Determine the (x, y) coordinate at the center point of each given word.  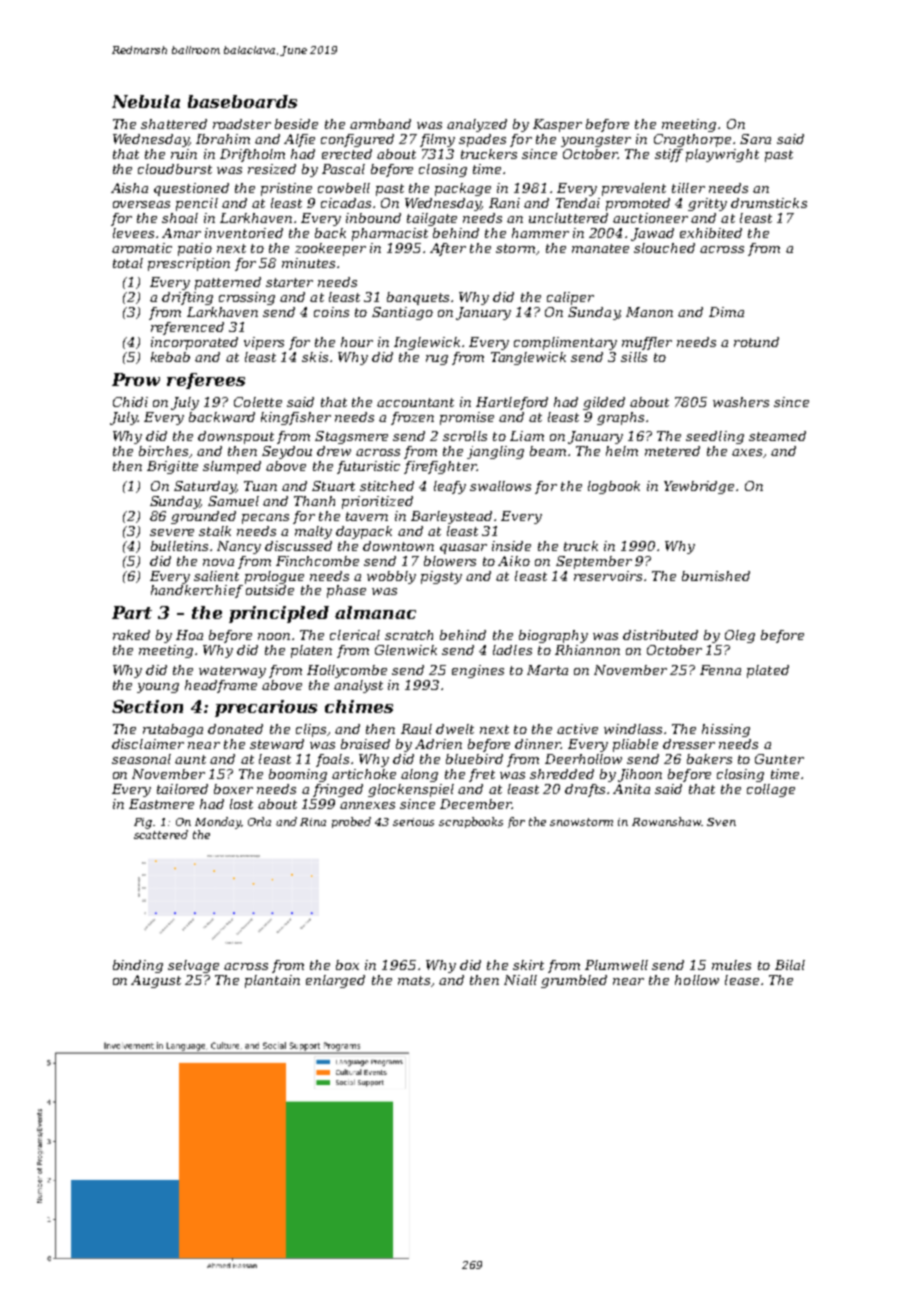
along (419, 775)
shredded (562, 774)
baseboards (242, 101)
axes (747, 452)
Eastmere (161, 804)
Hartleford (512, 403)
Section (147, 706)
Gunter (779, 759)
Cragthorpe (692, 140)
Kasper (557, 125)
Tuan (260, 486)
